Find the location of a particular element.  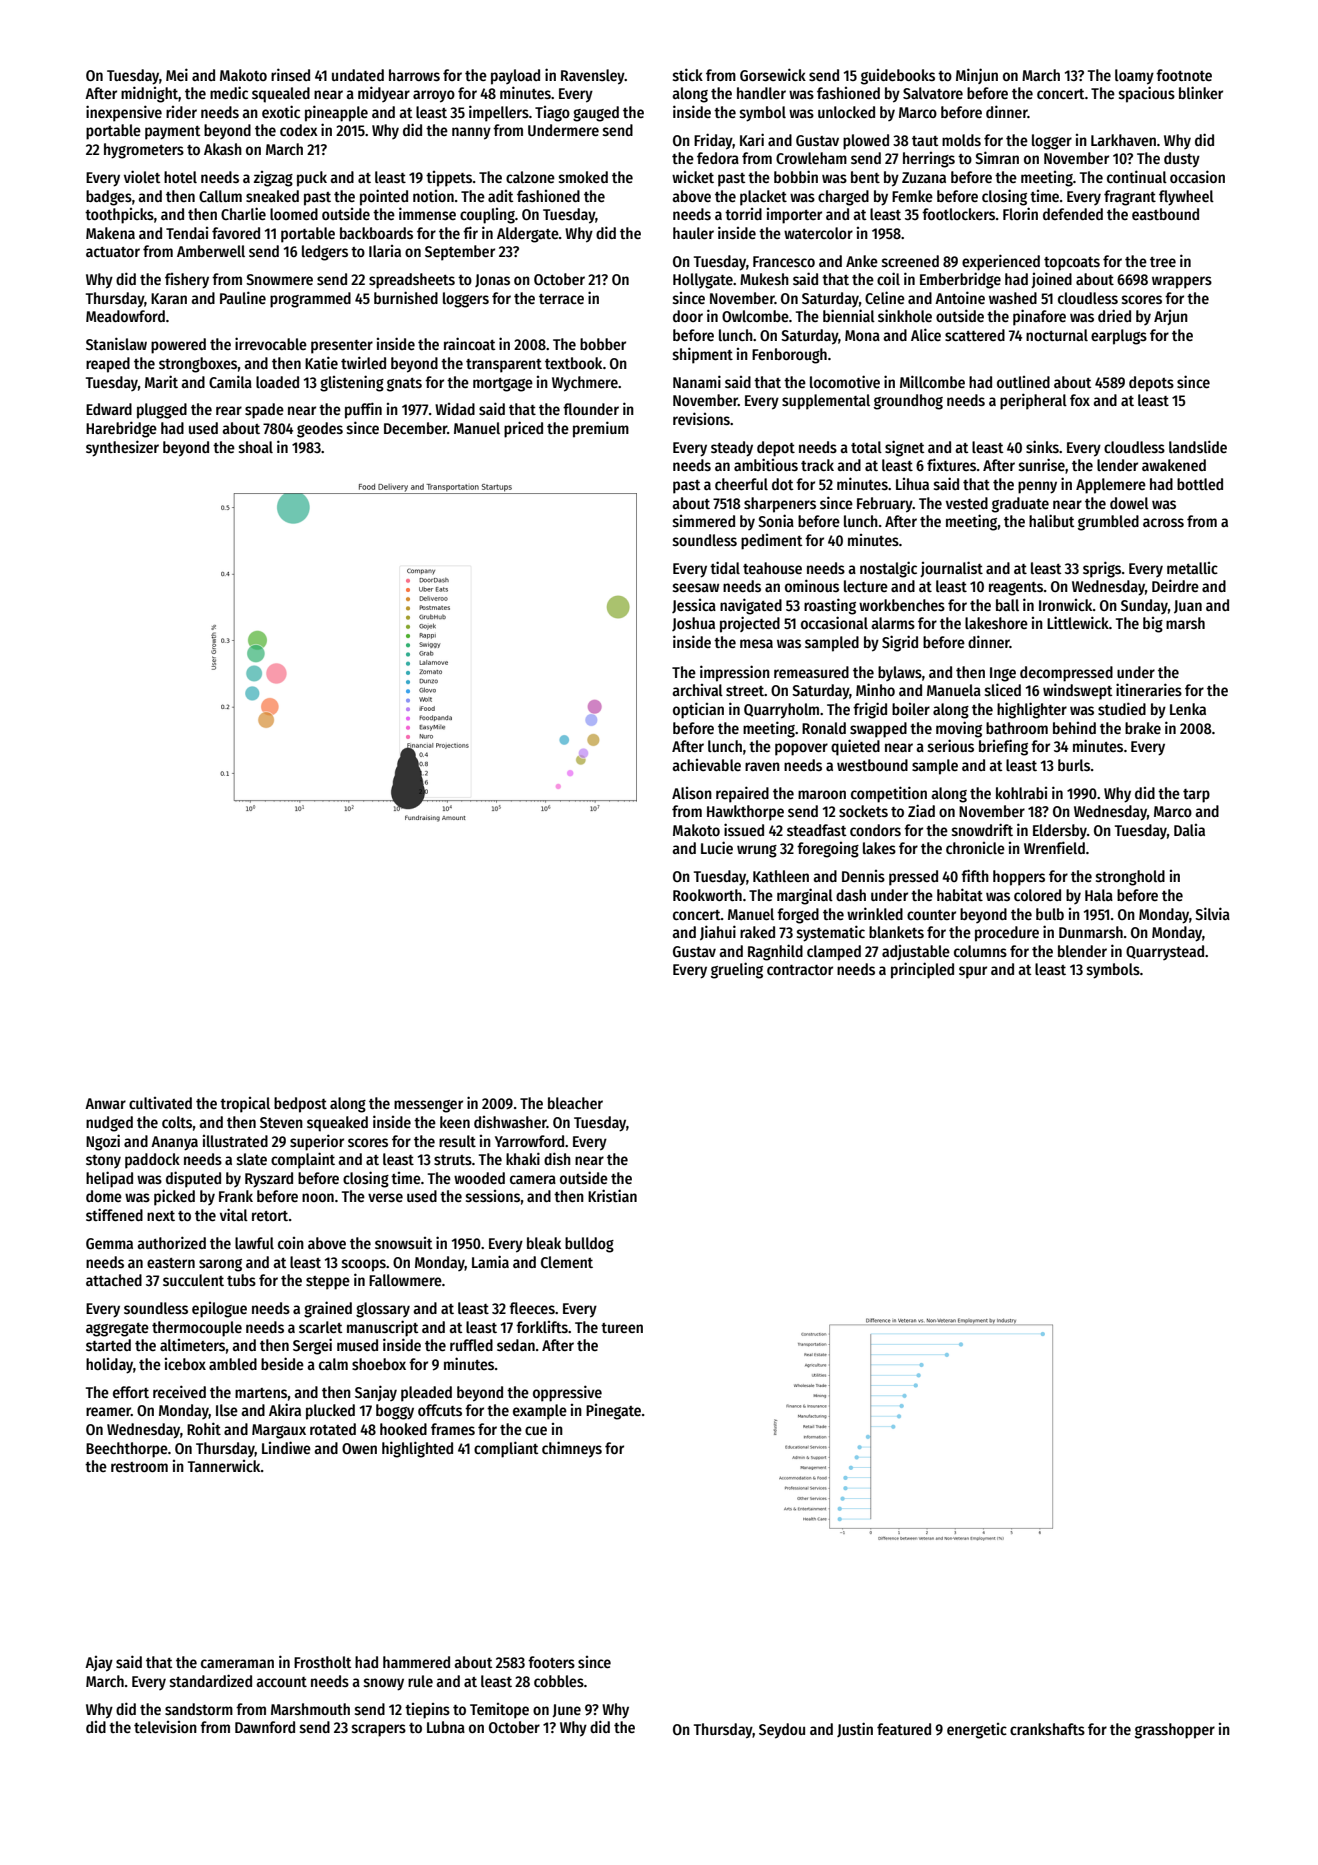

grasshopper is located at coordinates (1175, 1731).
